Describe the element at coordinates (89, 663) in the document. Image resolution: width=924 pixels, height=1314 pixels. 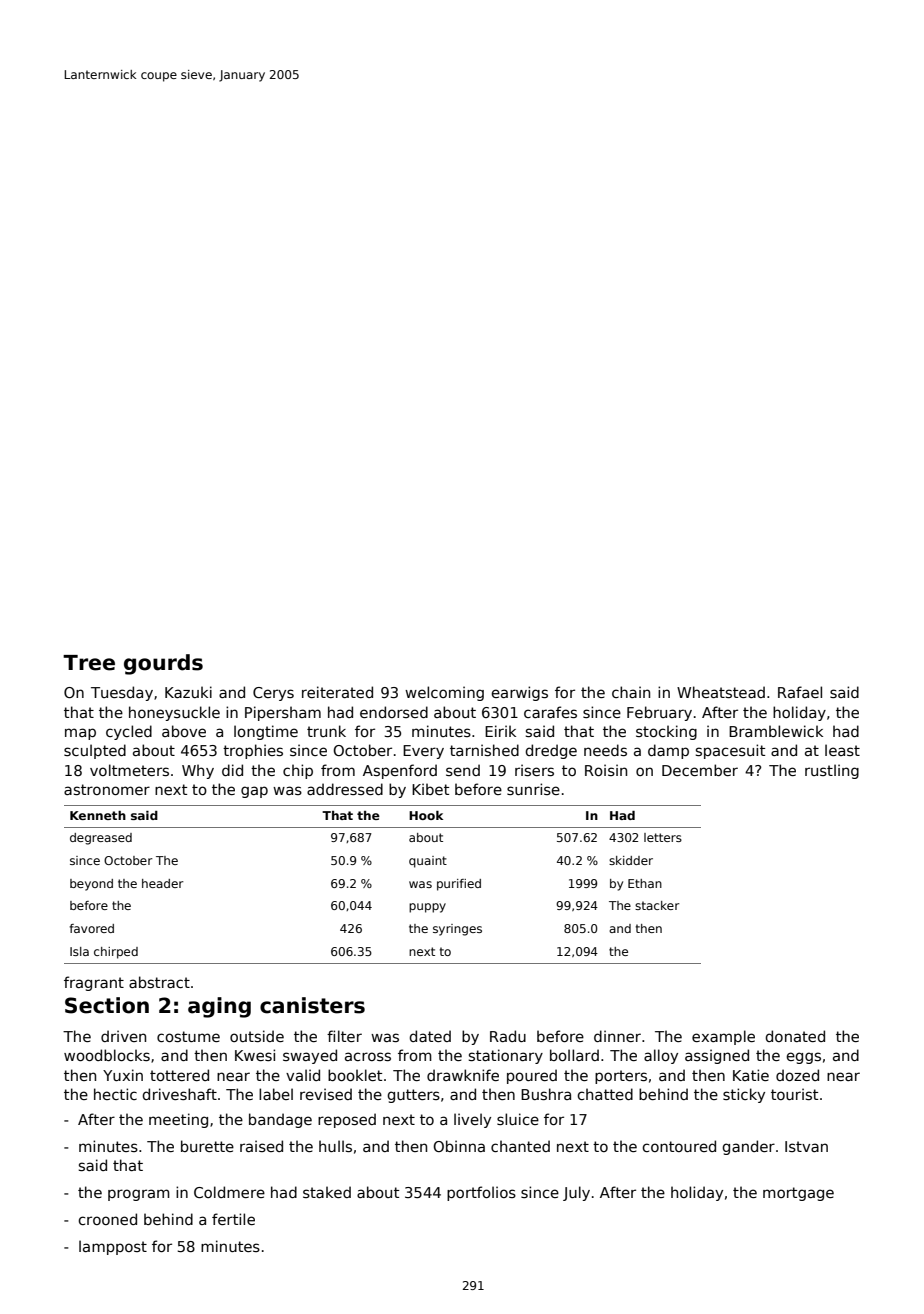
I see `Tree` at that location.
